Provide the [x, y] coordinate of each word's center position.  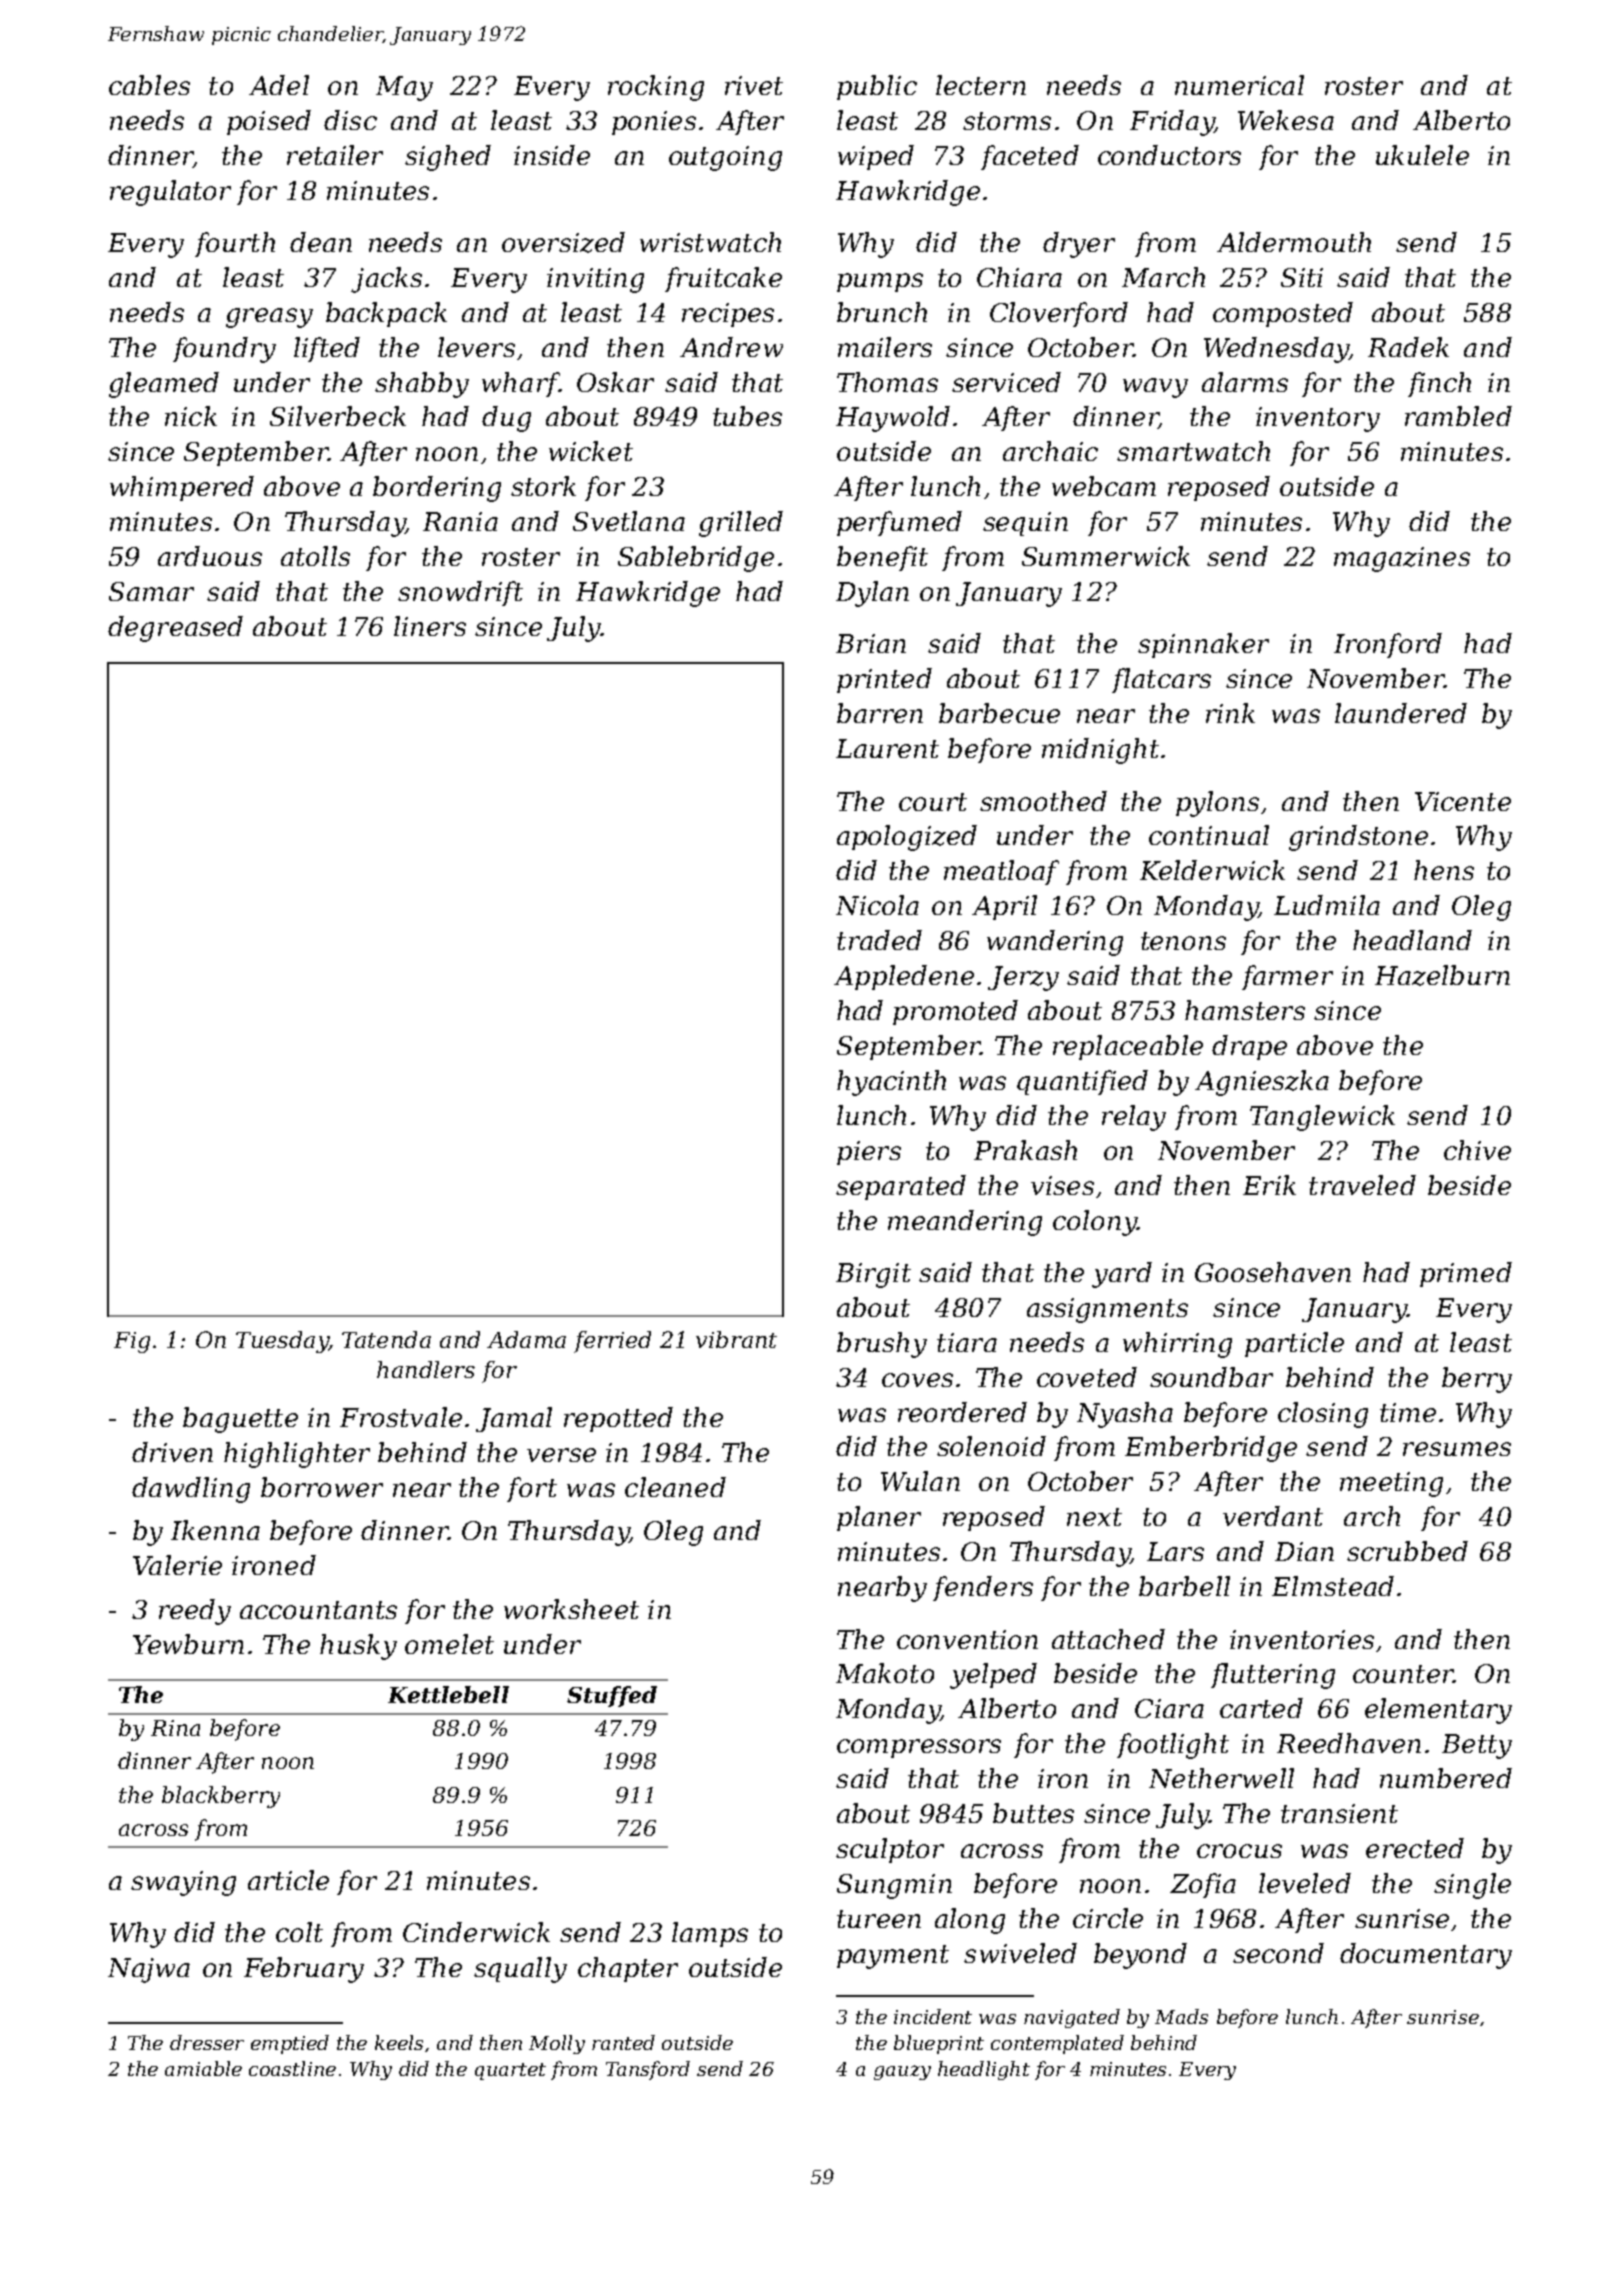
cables [149, 85]
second [1278, 1953]
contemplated [1057, 2044]
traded [879, 940]
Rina [175, 1728]
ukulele [1422, 155]
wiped [876, 157]
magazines [1402, 559]
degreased [175, 629]
